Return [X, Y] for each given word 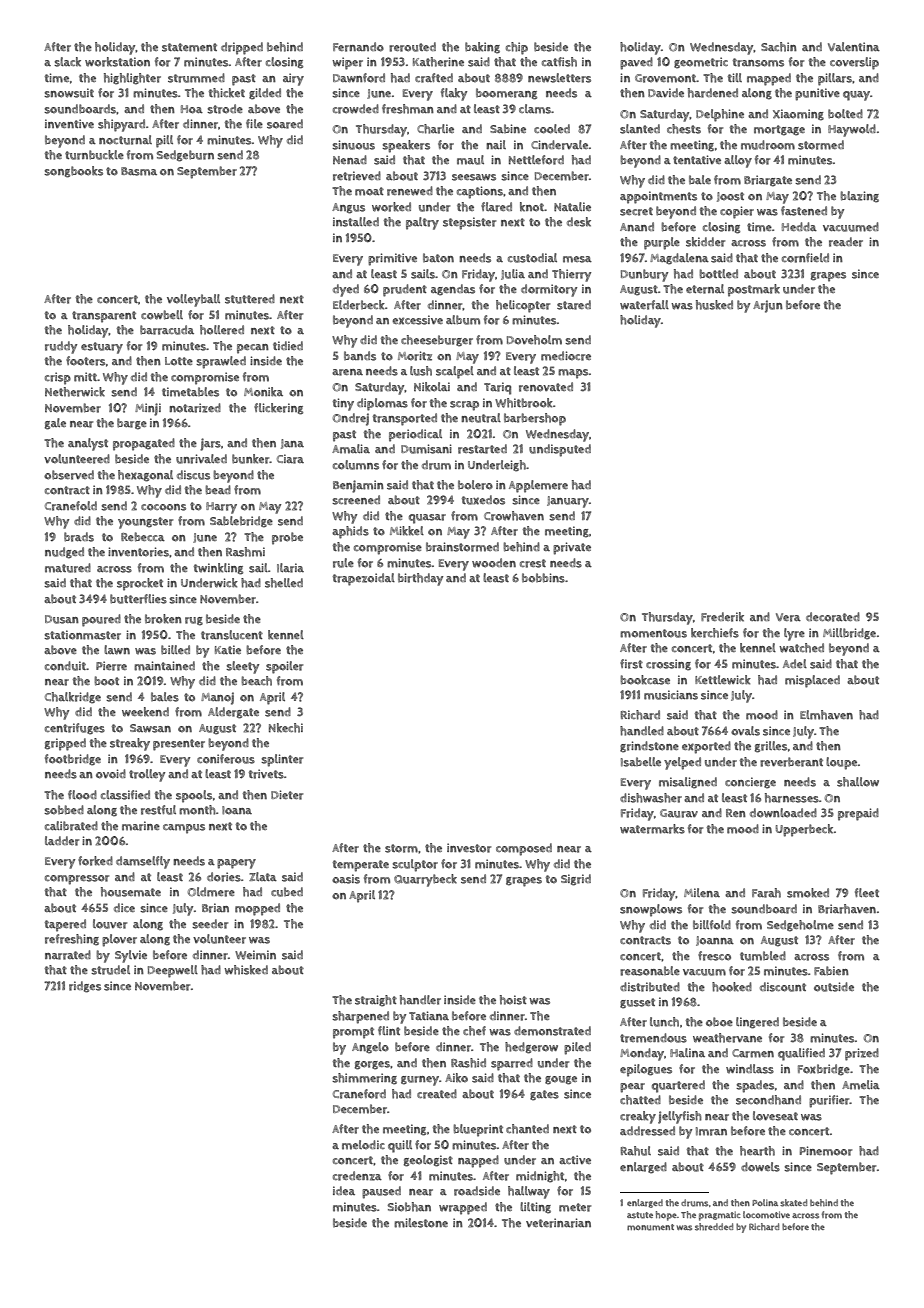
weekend [145, 712]
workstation [117, 62]
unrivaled [201, 459]
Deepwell [173, 971]
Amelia [861, 1085]
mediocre [566, 356]
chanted [527, 1129]
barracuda [167, 330]
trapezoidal [363, 579]
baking [482, 48]
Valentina [854, 46]
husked [714, 305]
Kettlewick [723, 680]
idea [344, 1190]
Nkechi [286, 728]
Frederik [722, 617]
